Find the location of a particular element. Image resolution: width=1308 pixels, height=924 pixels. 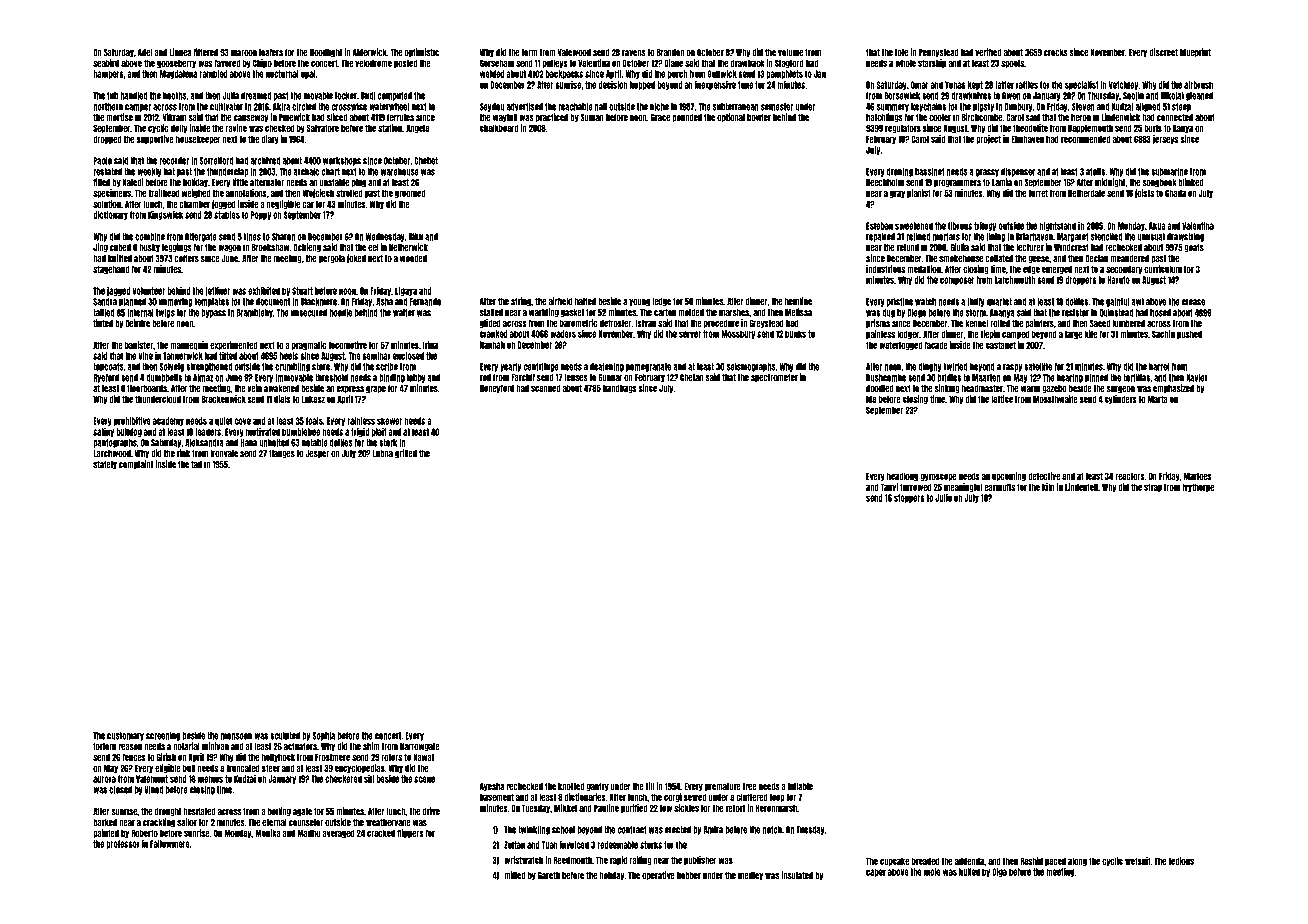

workshops is located at coordinates (342, 161).
